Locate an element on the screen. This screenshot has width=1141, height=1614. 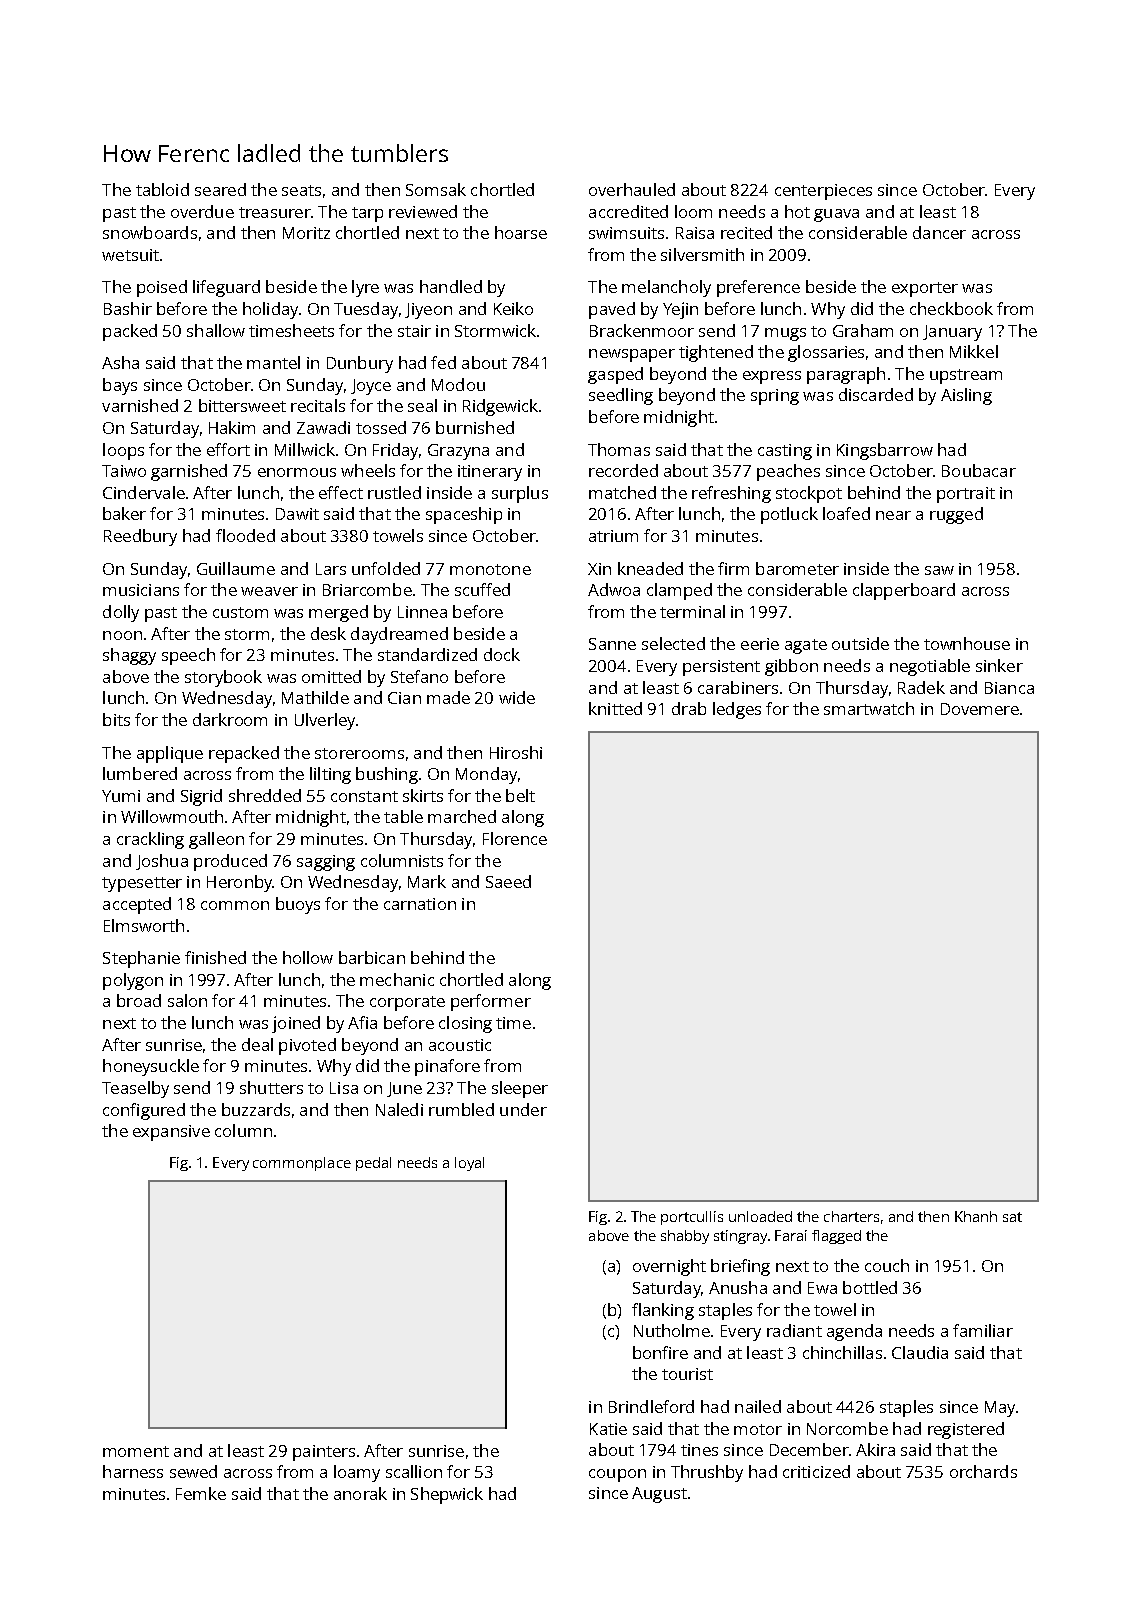
checkbook is located at coordinates (951, 308).
